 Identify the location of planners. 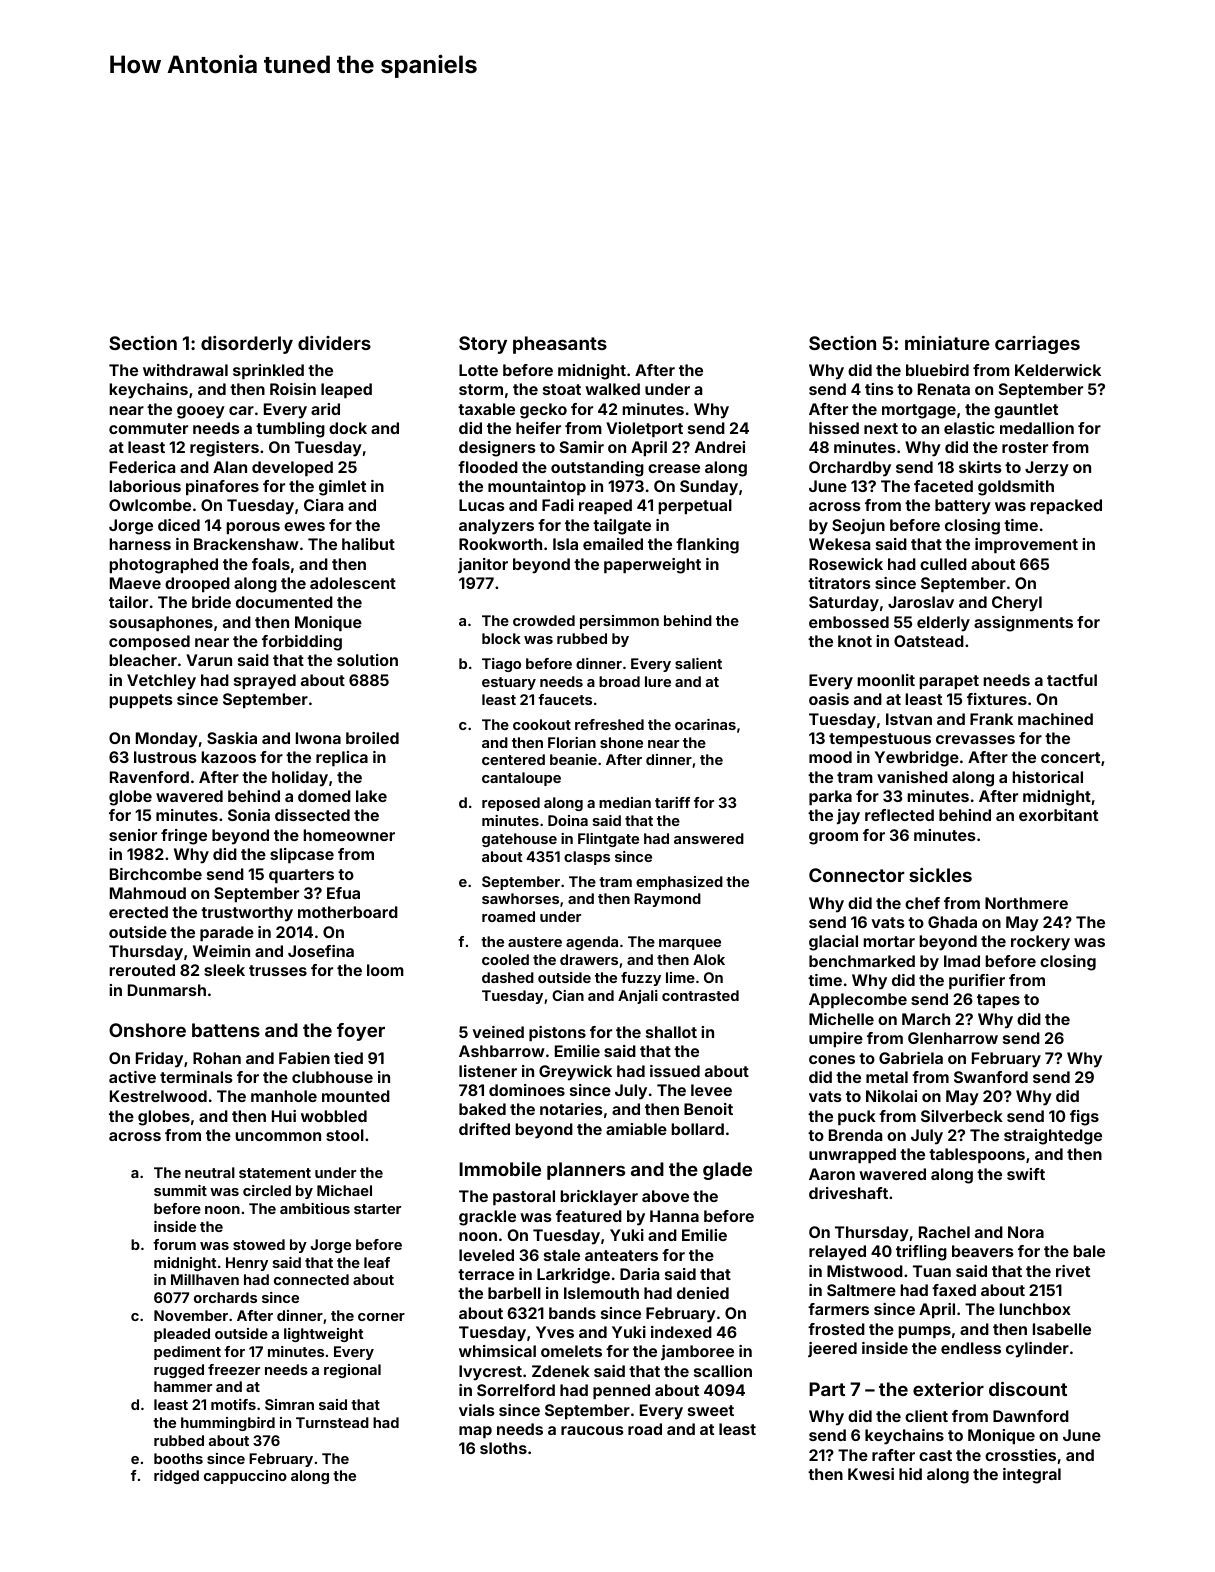
(586, 1171).
